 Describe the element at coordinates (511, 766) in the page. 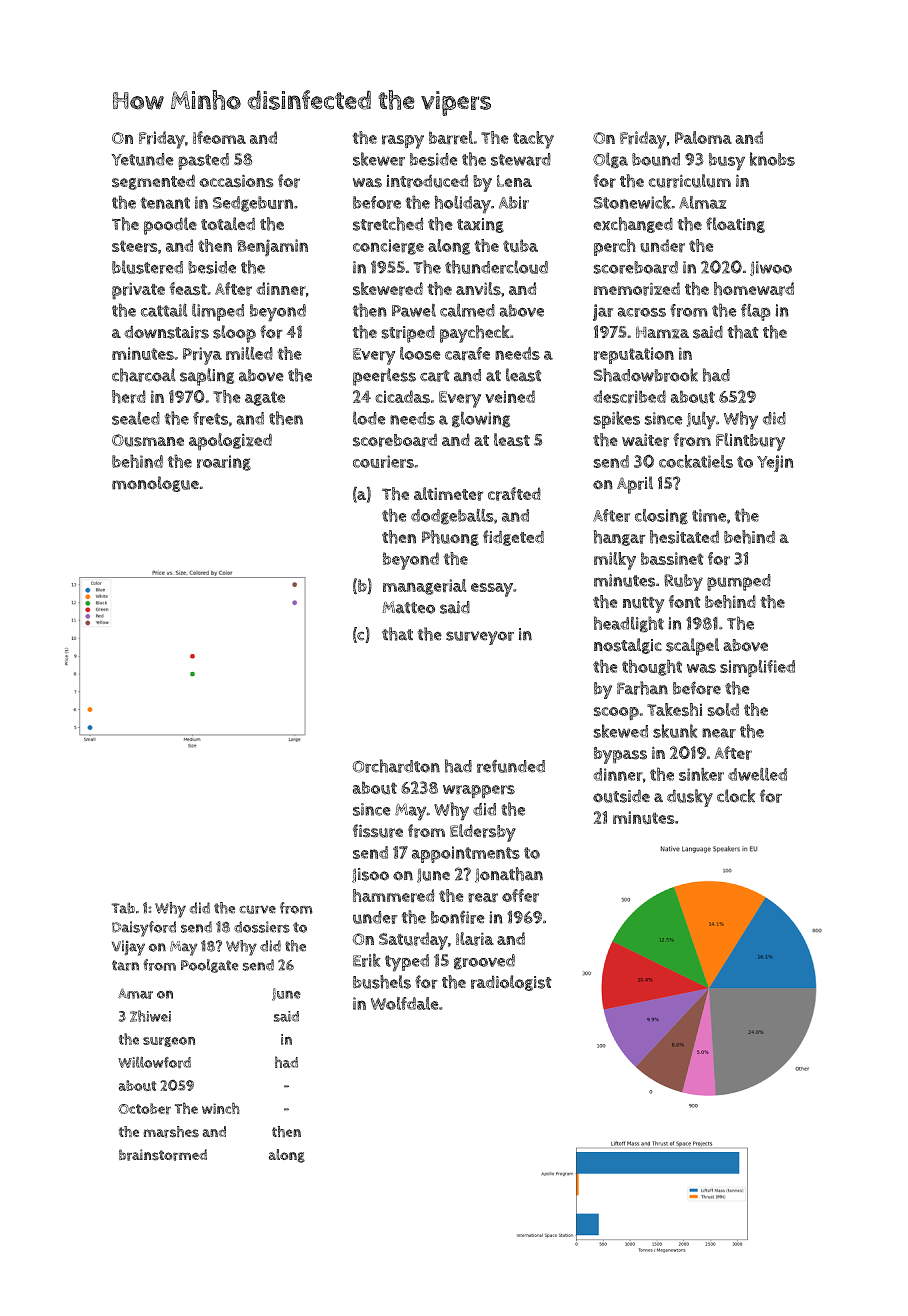

I see `refunded` at that location.
